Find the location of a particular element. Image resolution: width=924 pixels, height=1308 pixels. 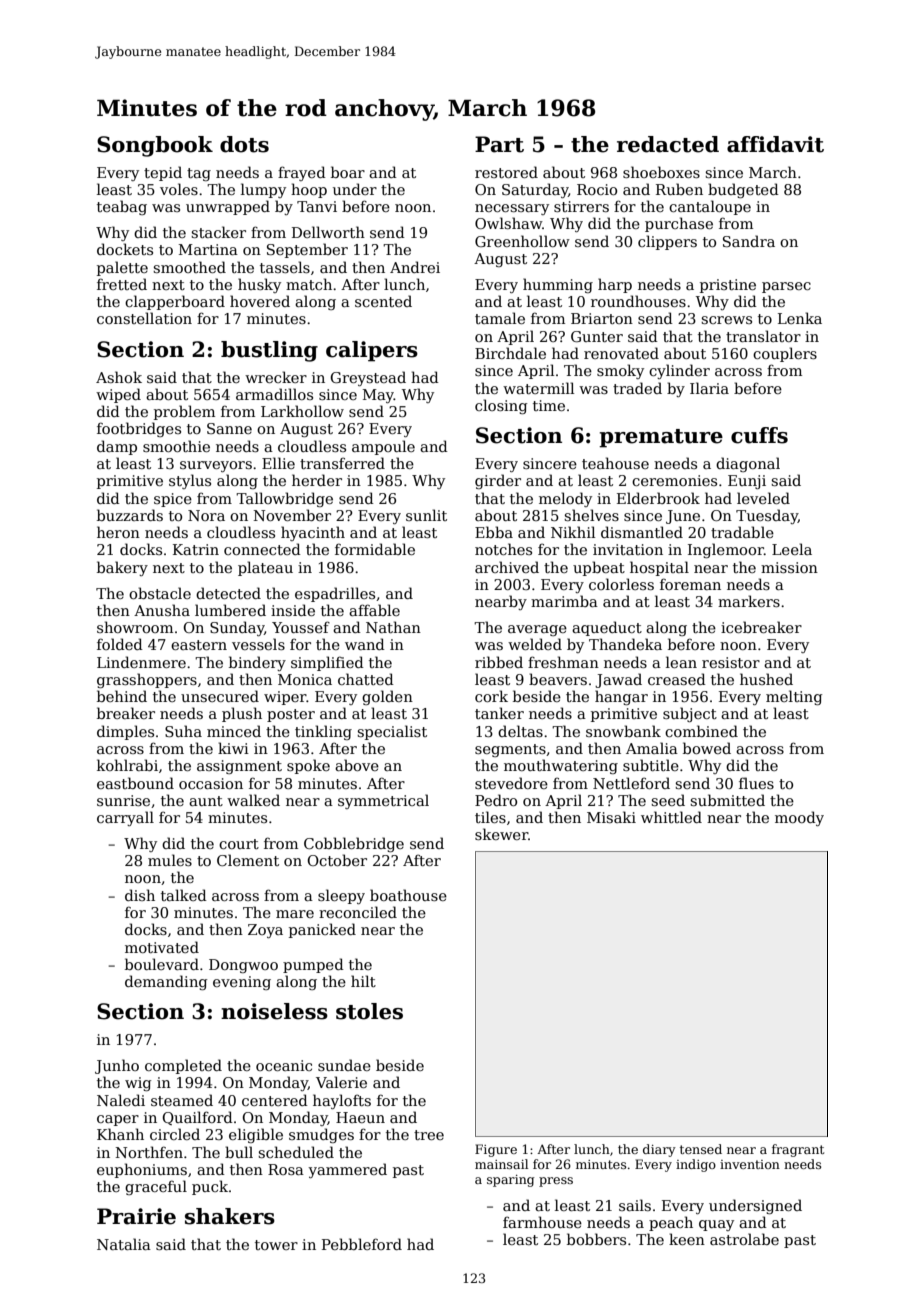

lumpy is located at coordinates (263, 190).
